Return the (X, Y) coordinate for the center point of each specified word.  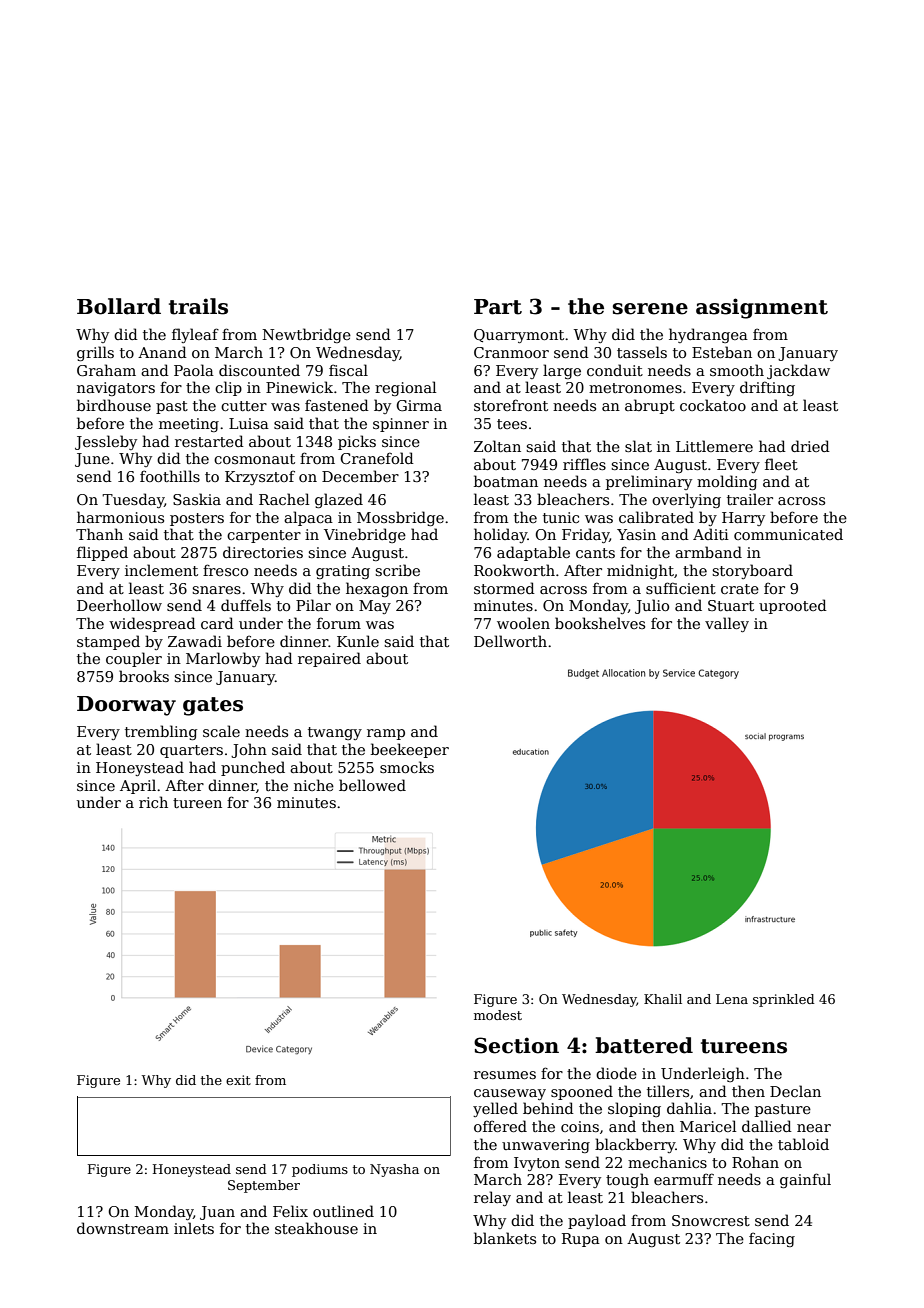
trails (198, 306)
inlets (194, 1228)
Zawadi (195, 641)
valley (727, 624)
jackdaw (798, 371)
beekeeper (410, 750)
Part (498, 307)
